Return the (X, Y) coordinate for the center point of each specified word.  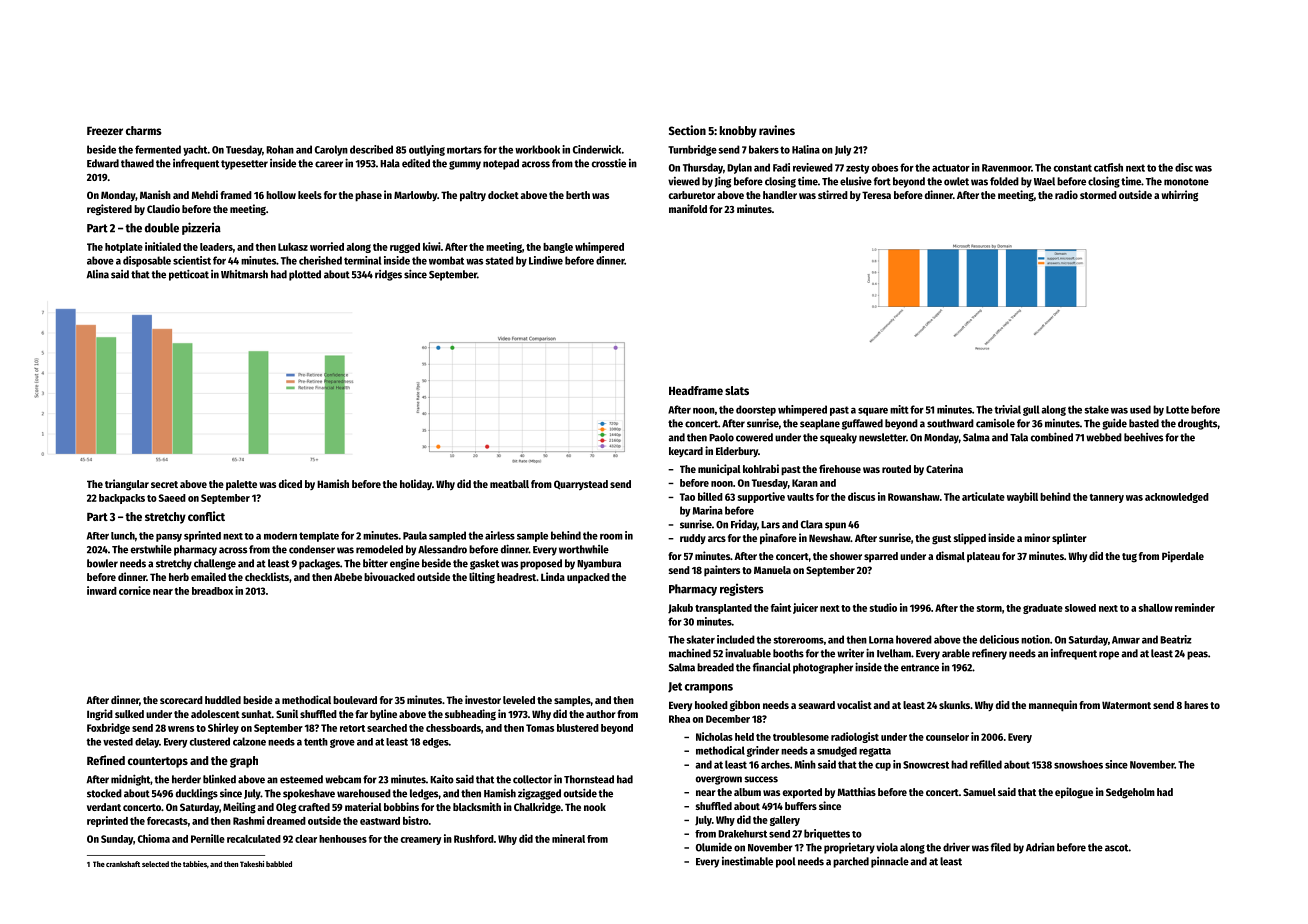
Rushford (474, 839)
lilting (482, 578)
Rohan (280, 149)
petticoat (189, 275)
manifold (688, 208)
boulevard (355, 700)
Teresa (876, 195)
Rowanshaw (914, 497)
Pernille (208, 838)
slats (737, 390)
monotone (1186, 182)
